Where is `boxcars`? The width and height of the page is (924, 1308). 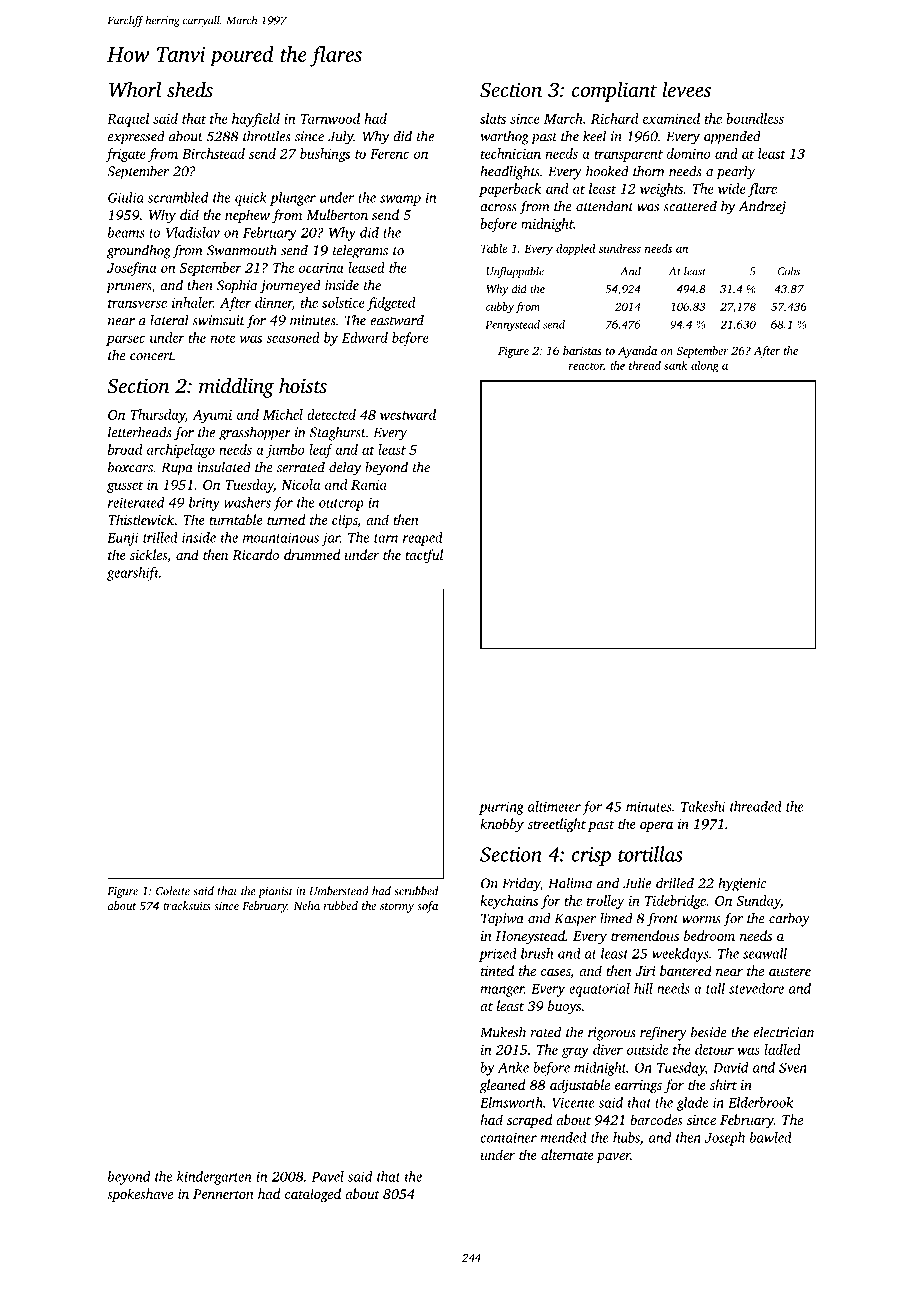
boxcars is located at coordinates (130, 467).
